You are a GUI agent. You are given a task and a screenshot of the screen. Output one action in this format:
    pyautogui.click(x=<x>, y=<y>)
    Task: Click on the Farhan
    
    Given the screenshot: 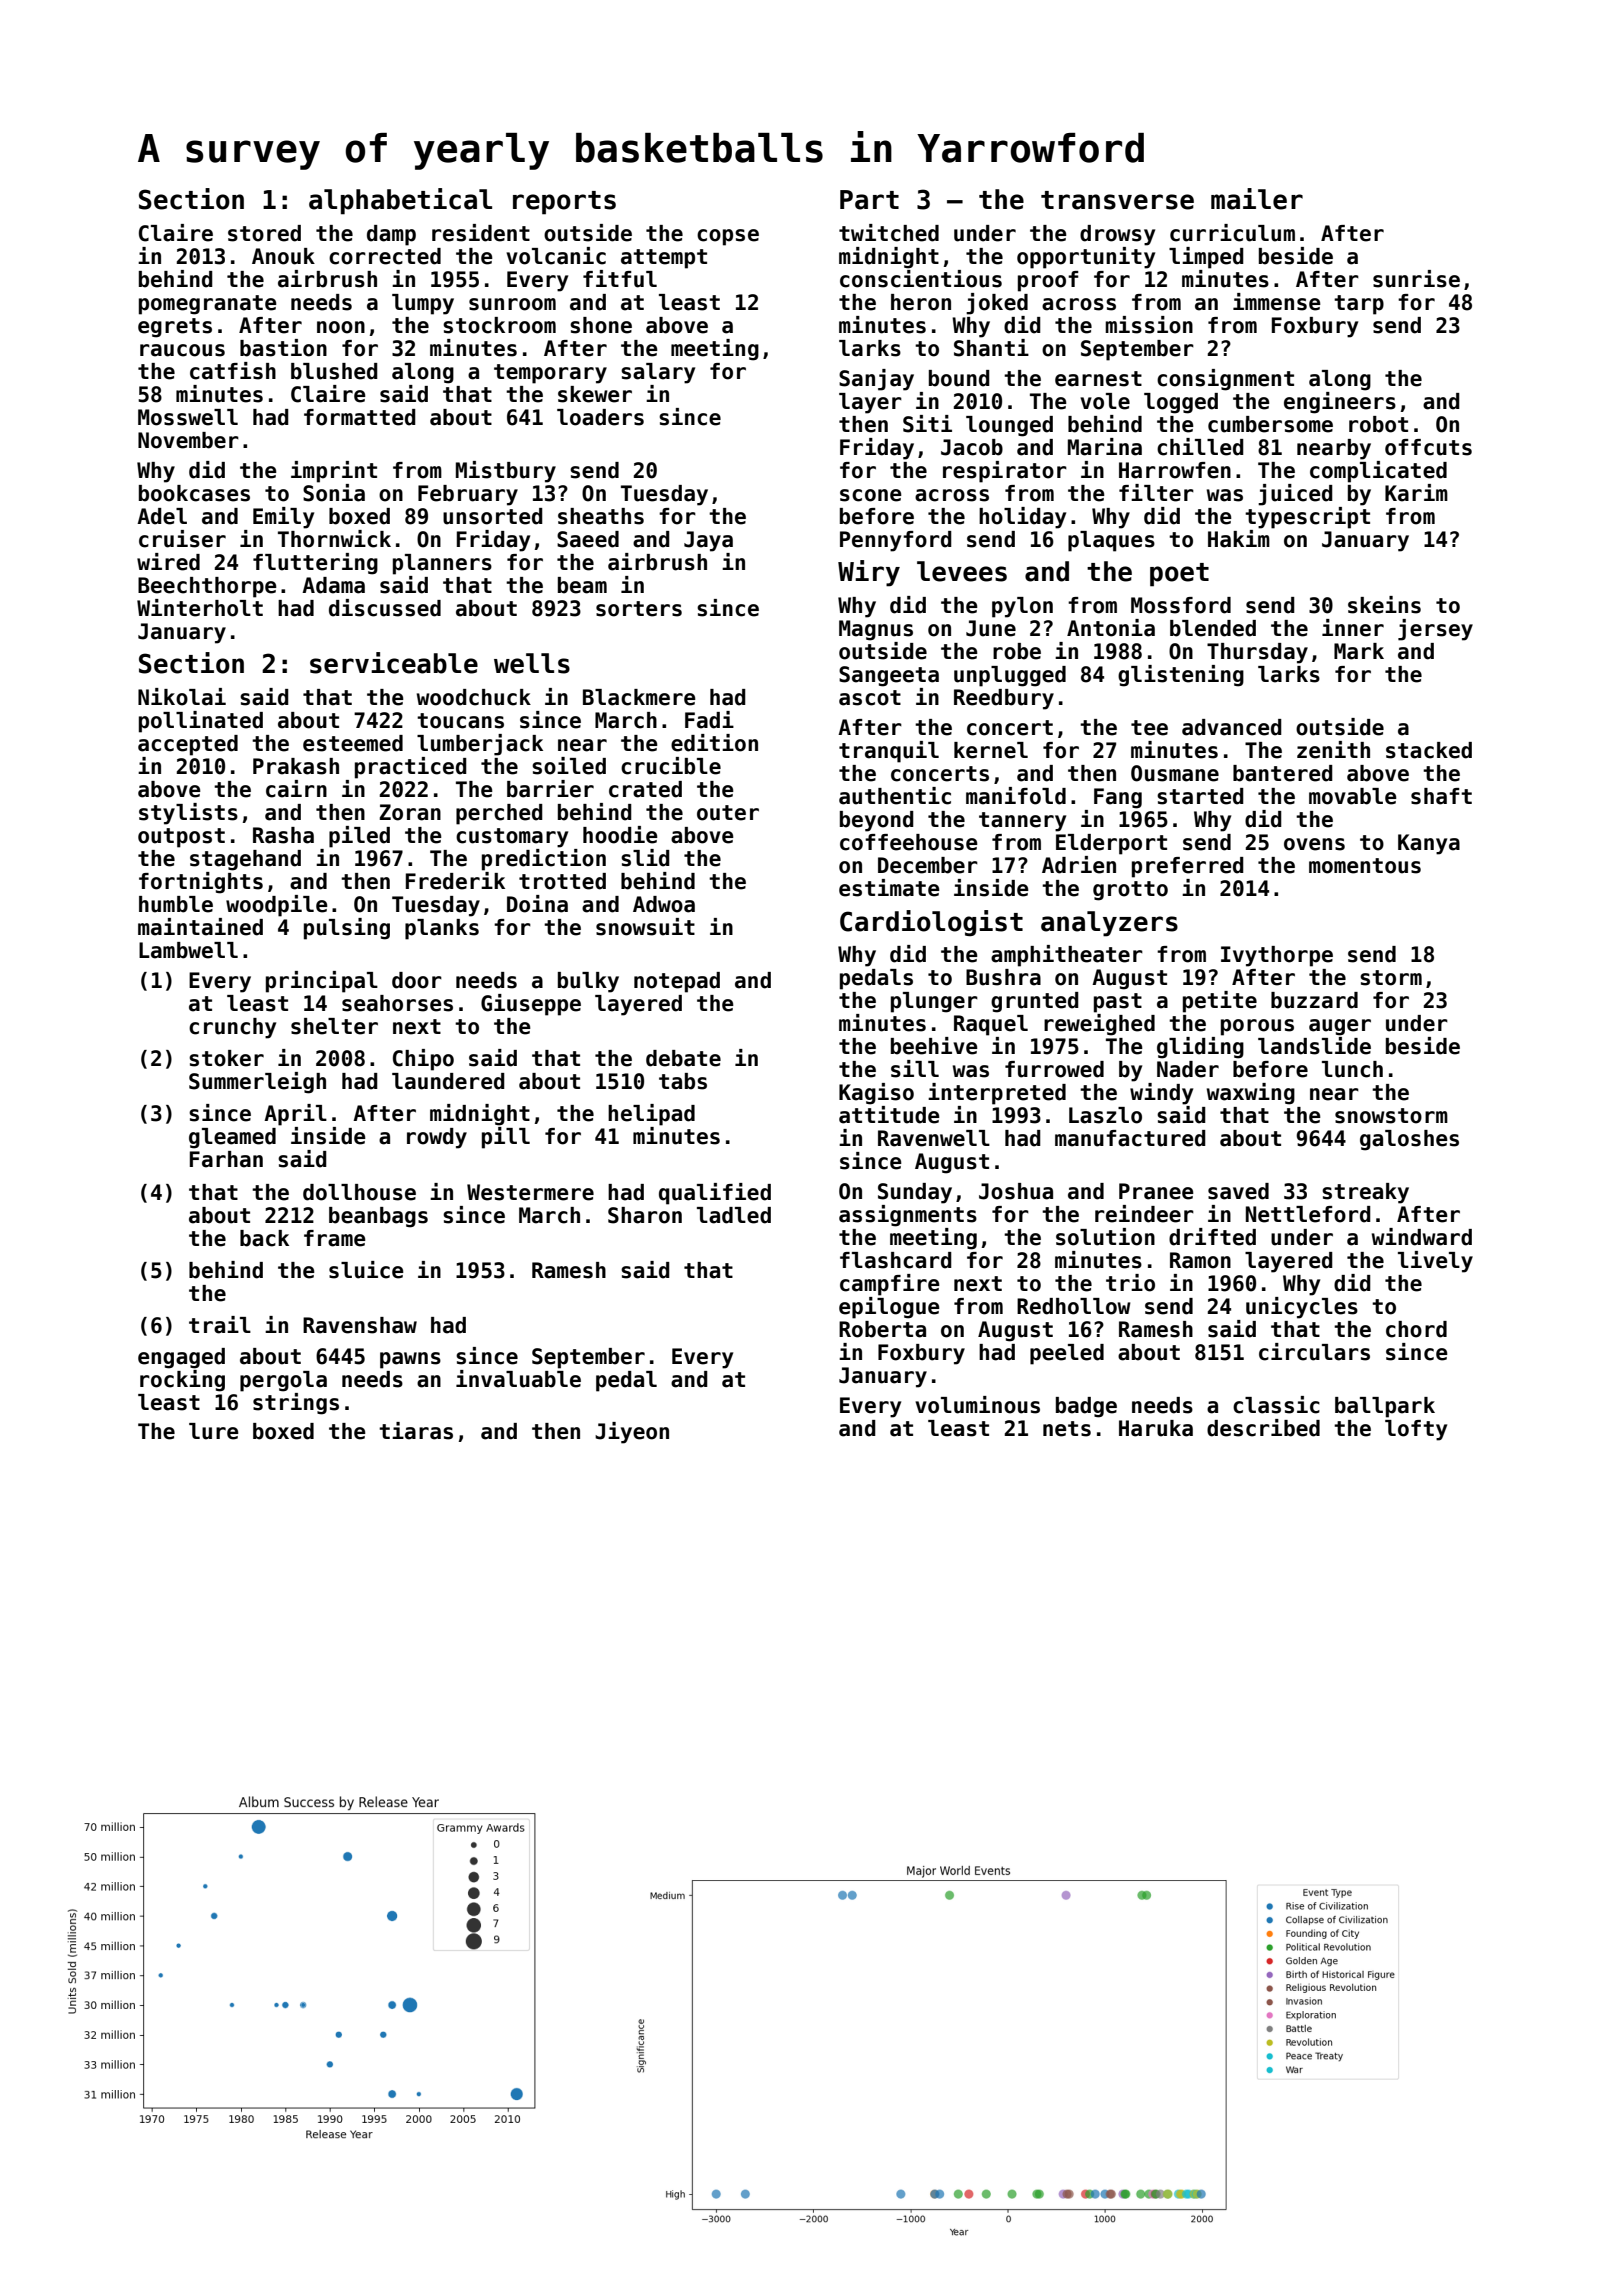 What is the action you would take?
    pyautogui.click(x=226, y=1159)
